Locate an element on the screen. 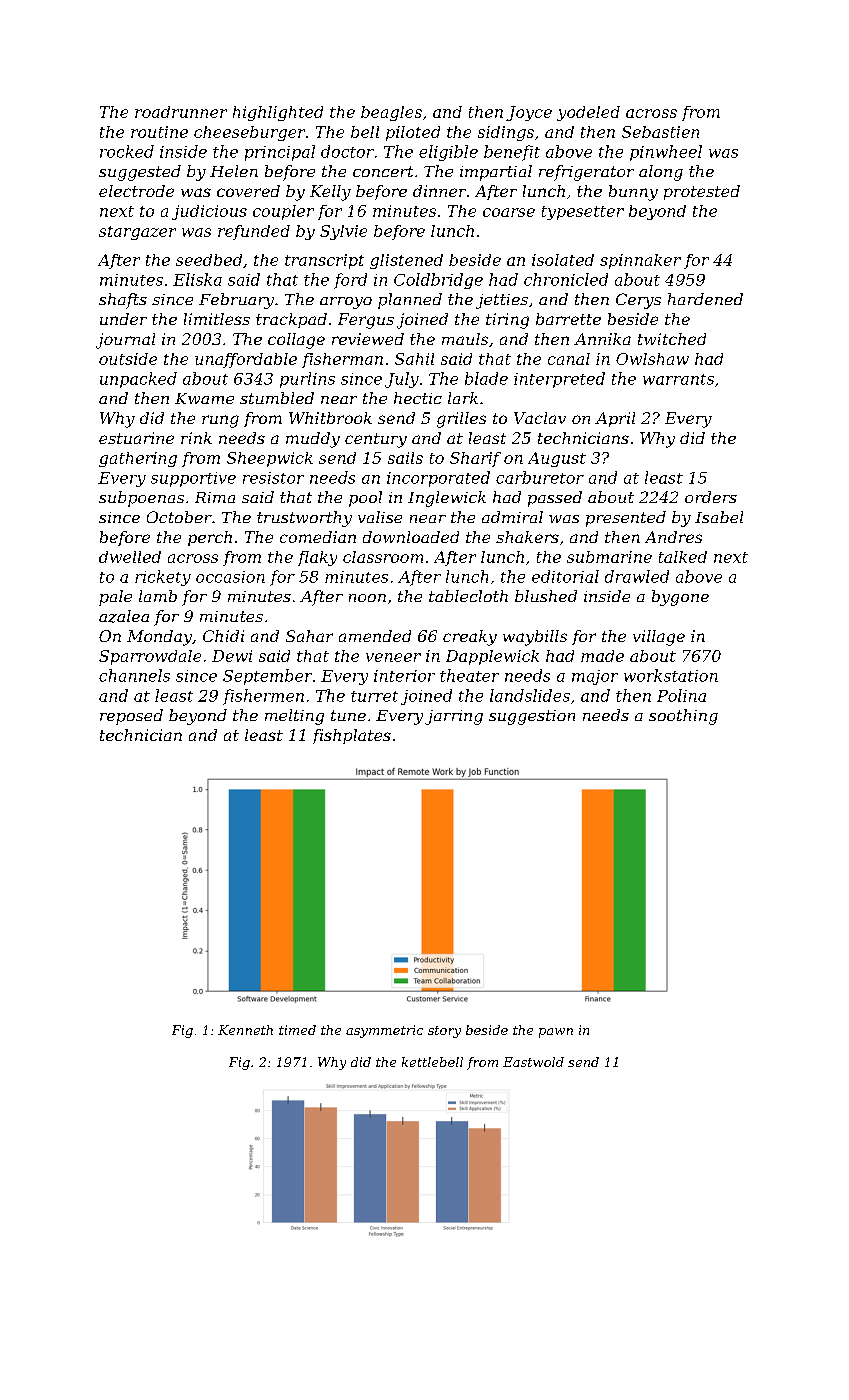 This screenshot has width=849, height=1400. made is located at coordinates (602, 656).
